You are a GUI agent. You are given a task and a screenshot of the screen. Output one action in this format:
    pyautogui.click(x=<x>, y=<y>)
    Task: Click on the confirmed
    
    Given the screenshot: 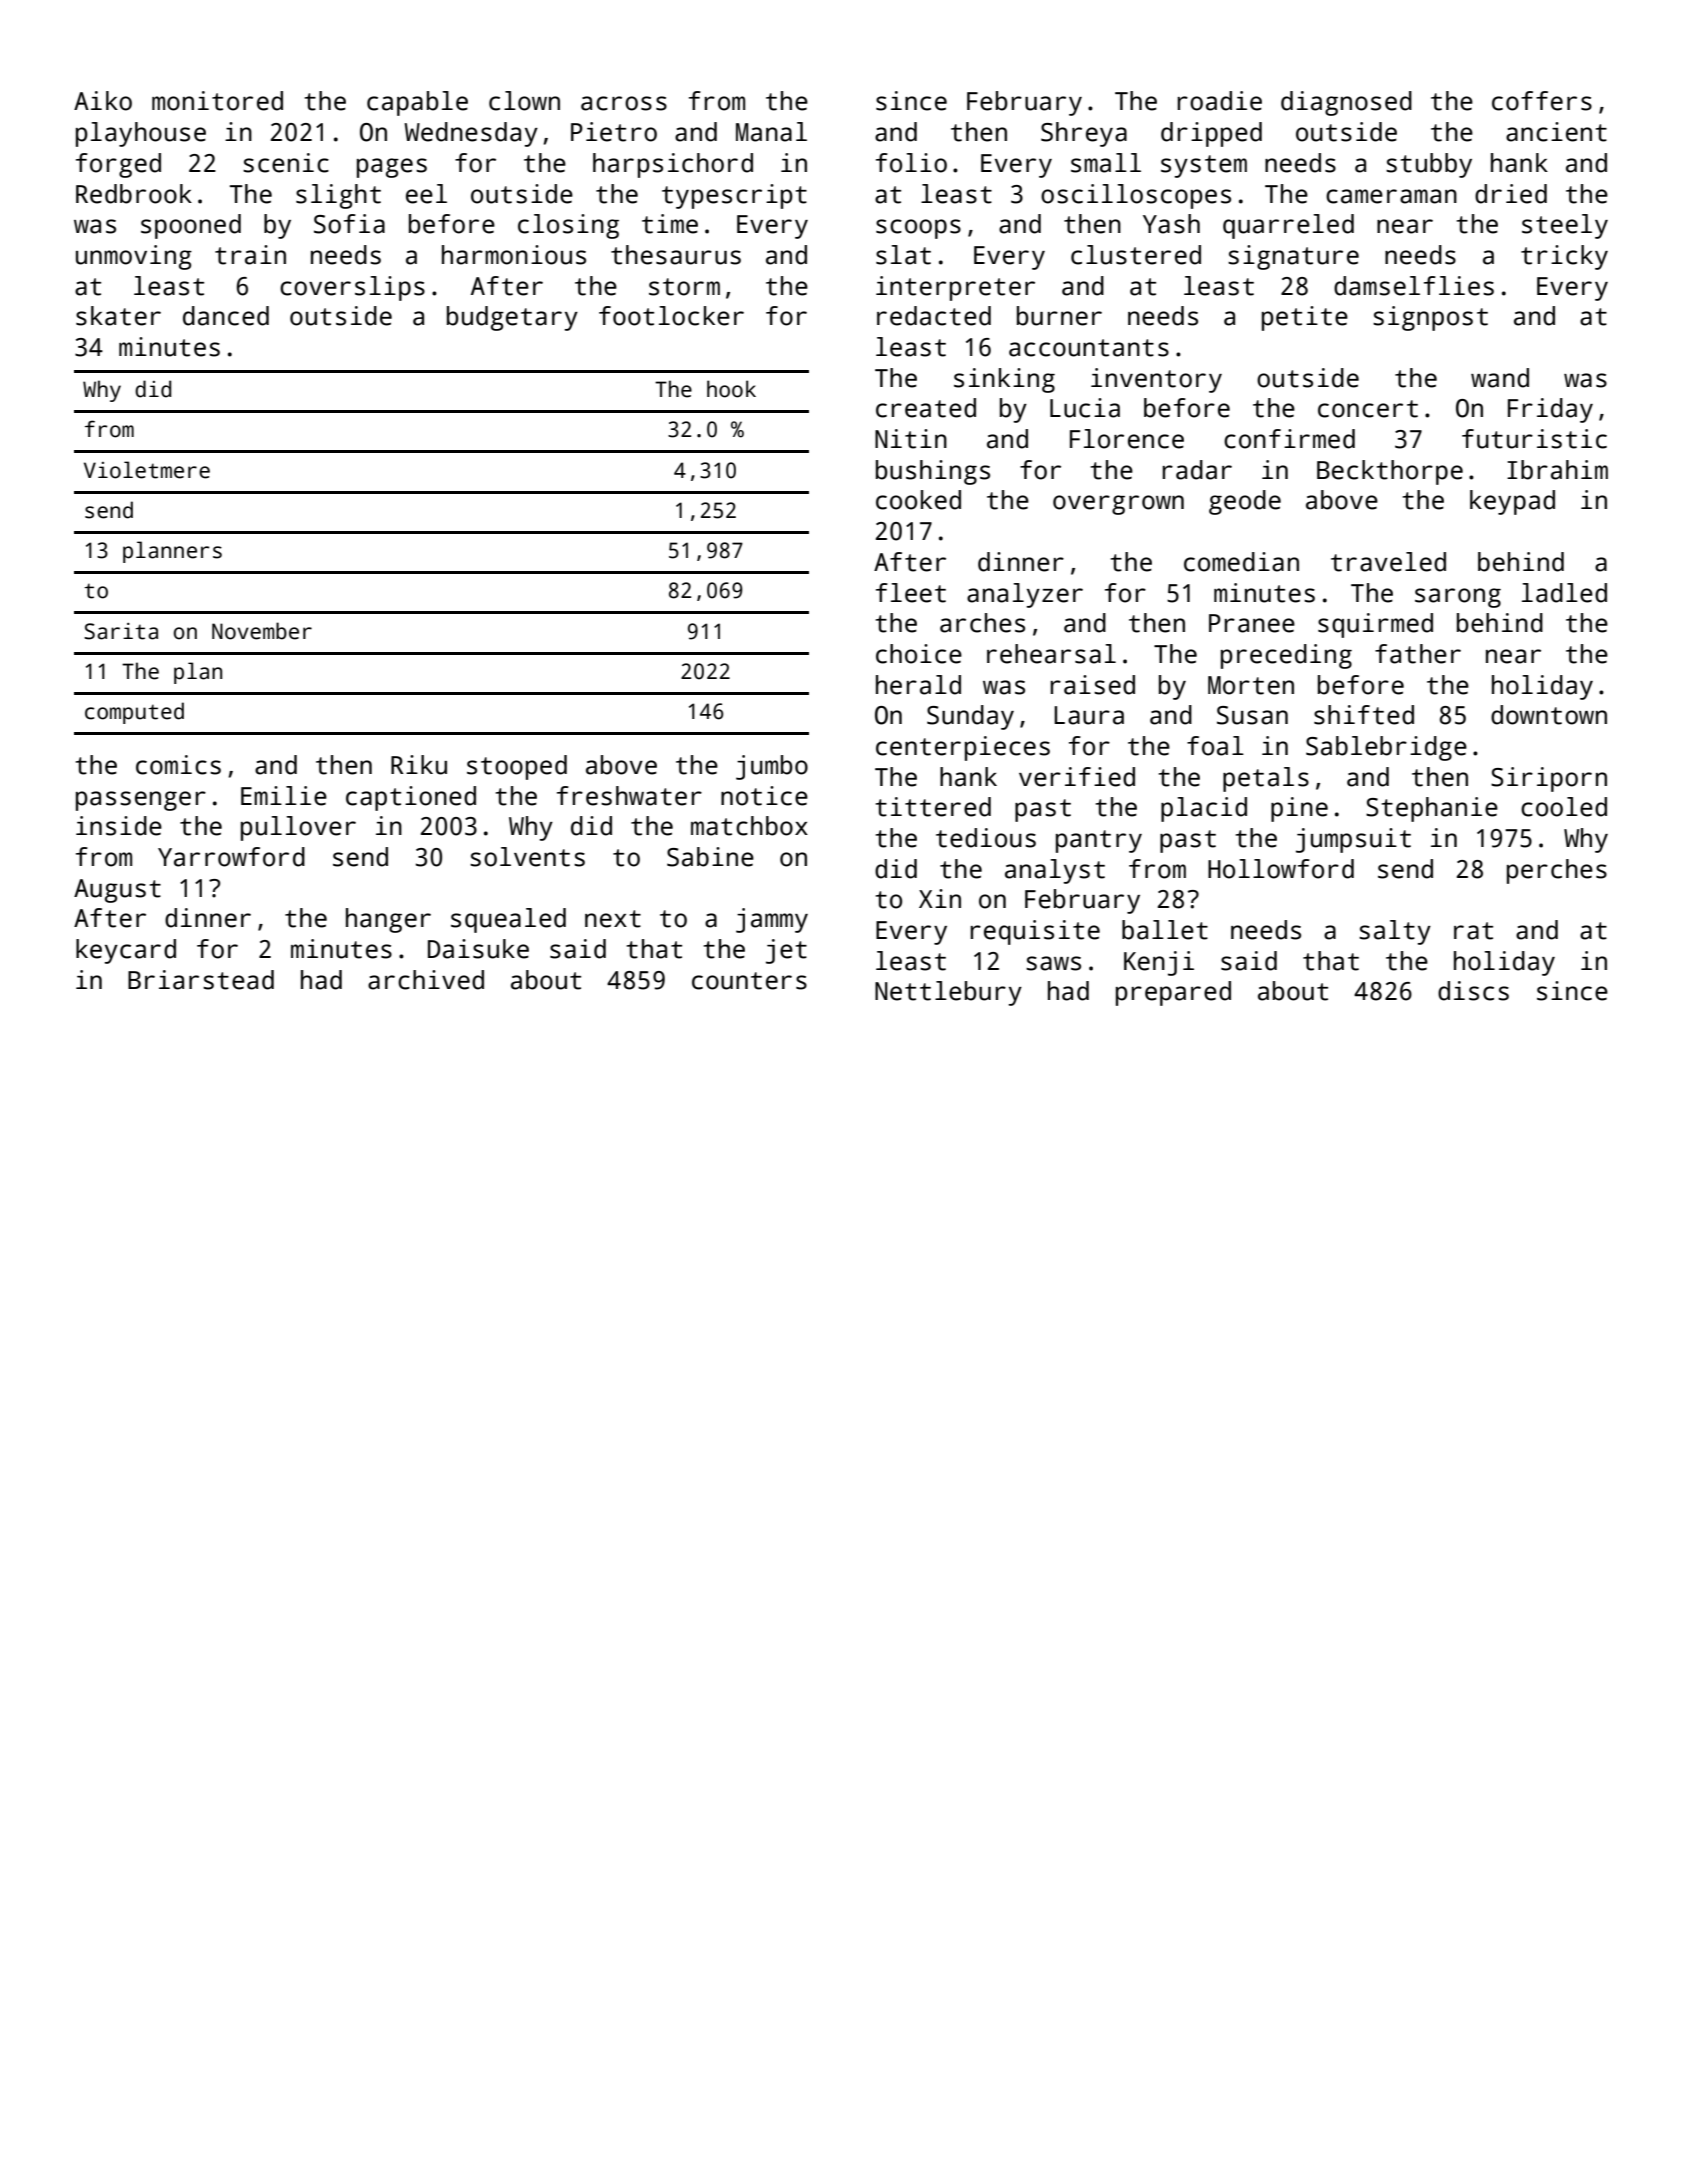 What is the action you would take?
    pyautogui.click(x=1289, y=439)
